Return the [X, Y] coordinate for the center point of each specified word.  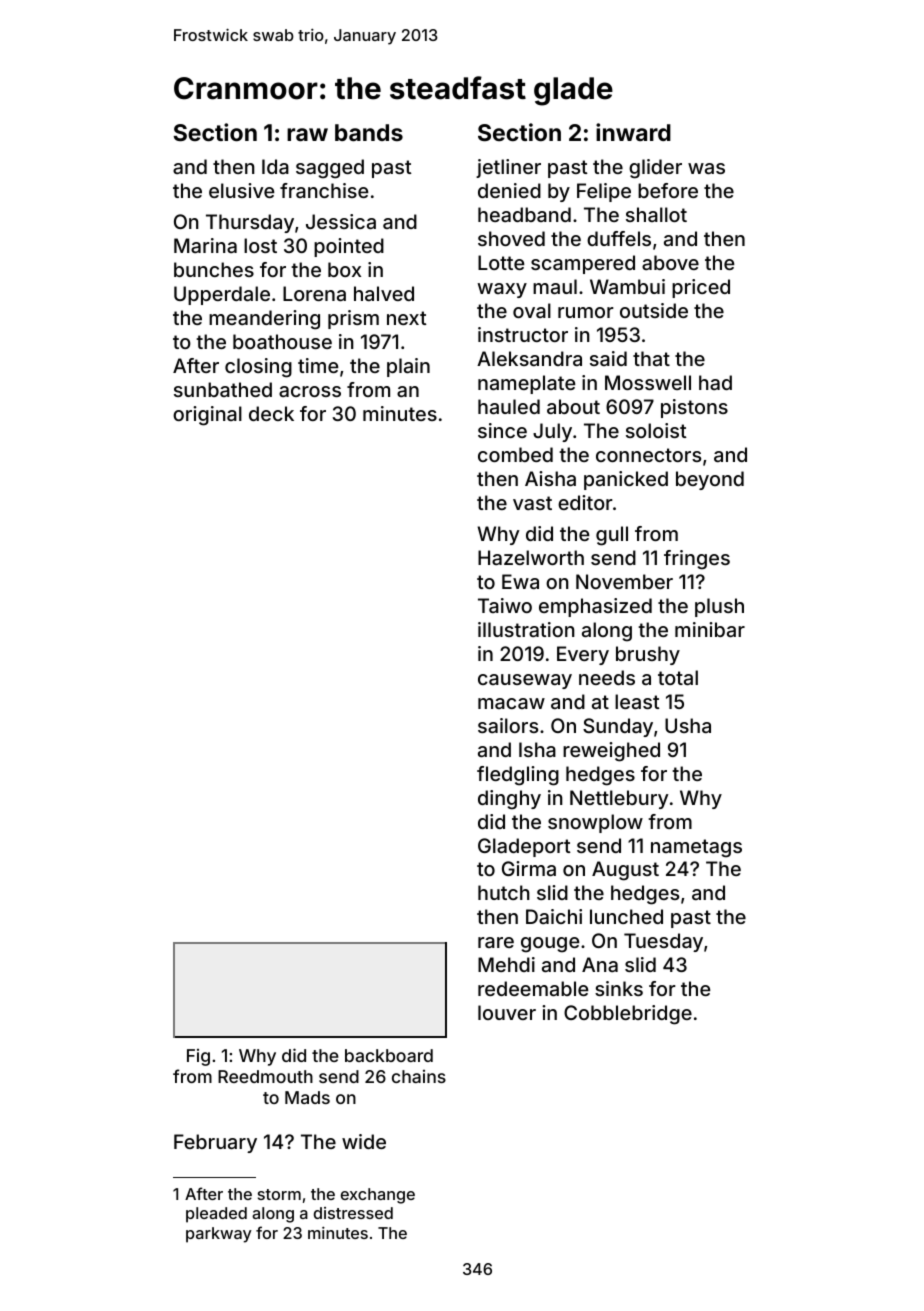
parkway [219, 1235]
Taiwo [505, 605]
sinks [619, 988]
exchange [378, 1196]
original [207, 416]
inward [633, 132]
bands [369, 132]
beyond [710, 480]
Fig [198, 1057]
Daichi [554, 916]
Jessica [341, 221]
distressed [353, 1213]
